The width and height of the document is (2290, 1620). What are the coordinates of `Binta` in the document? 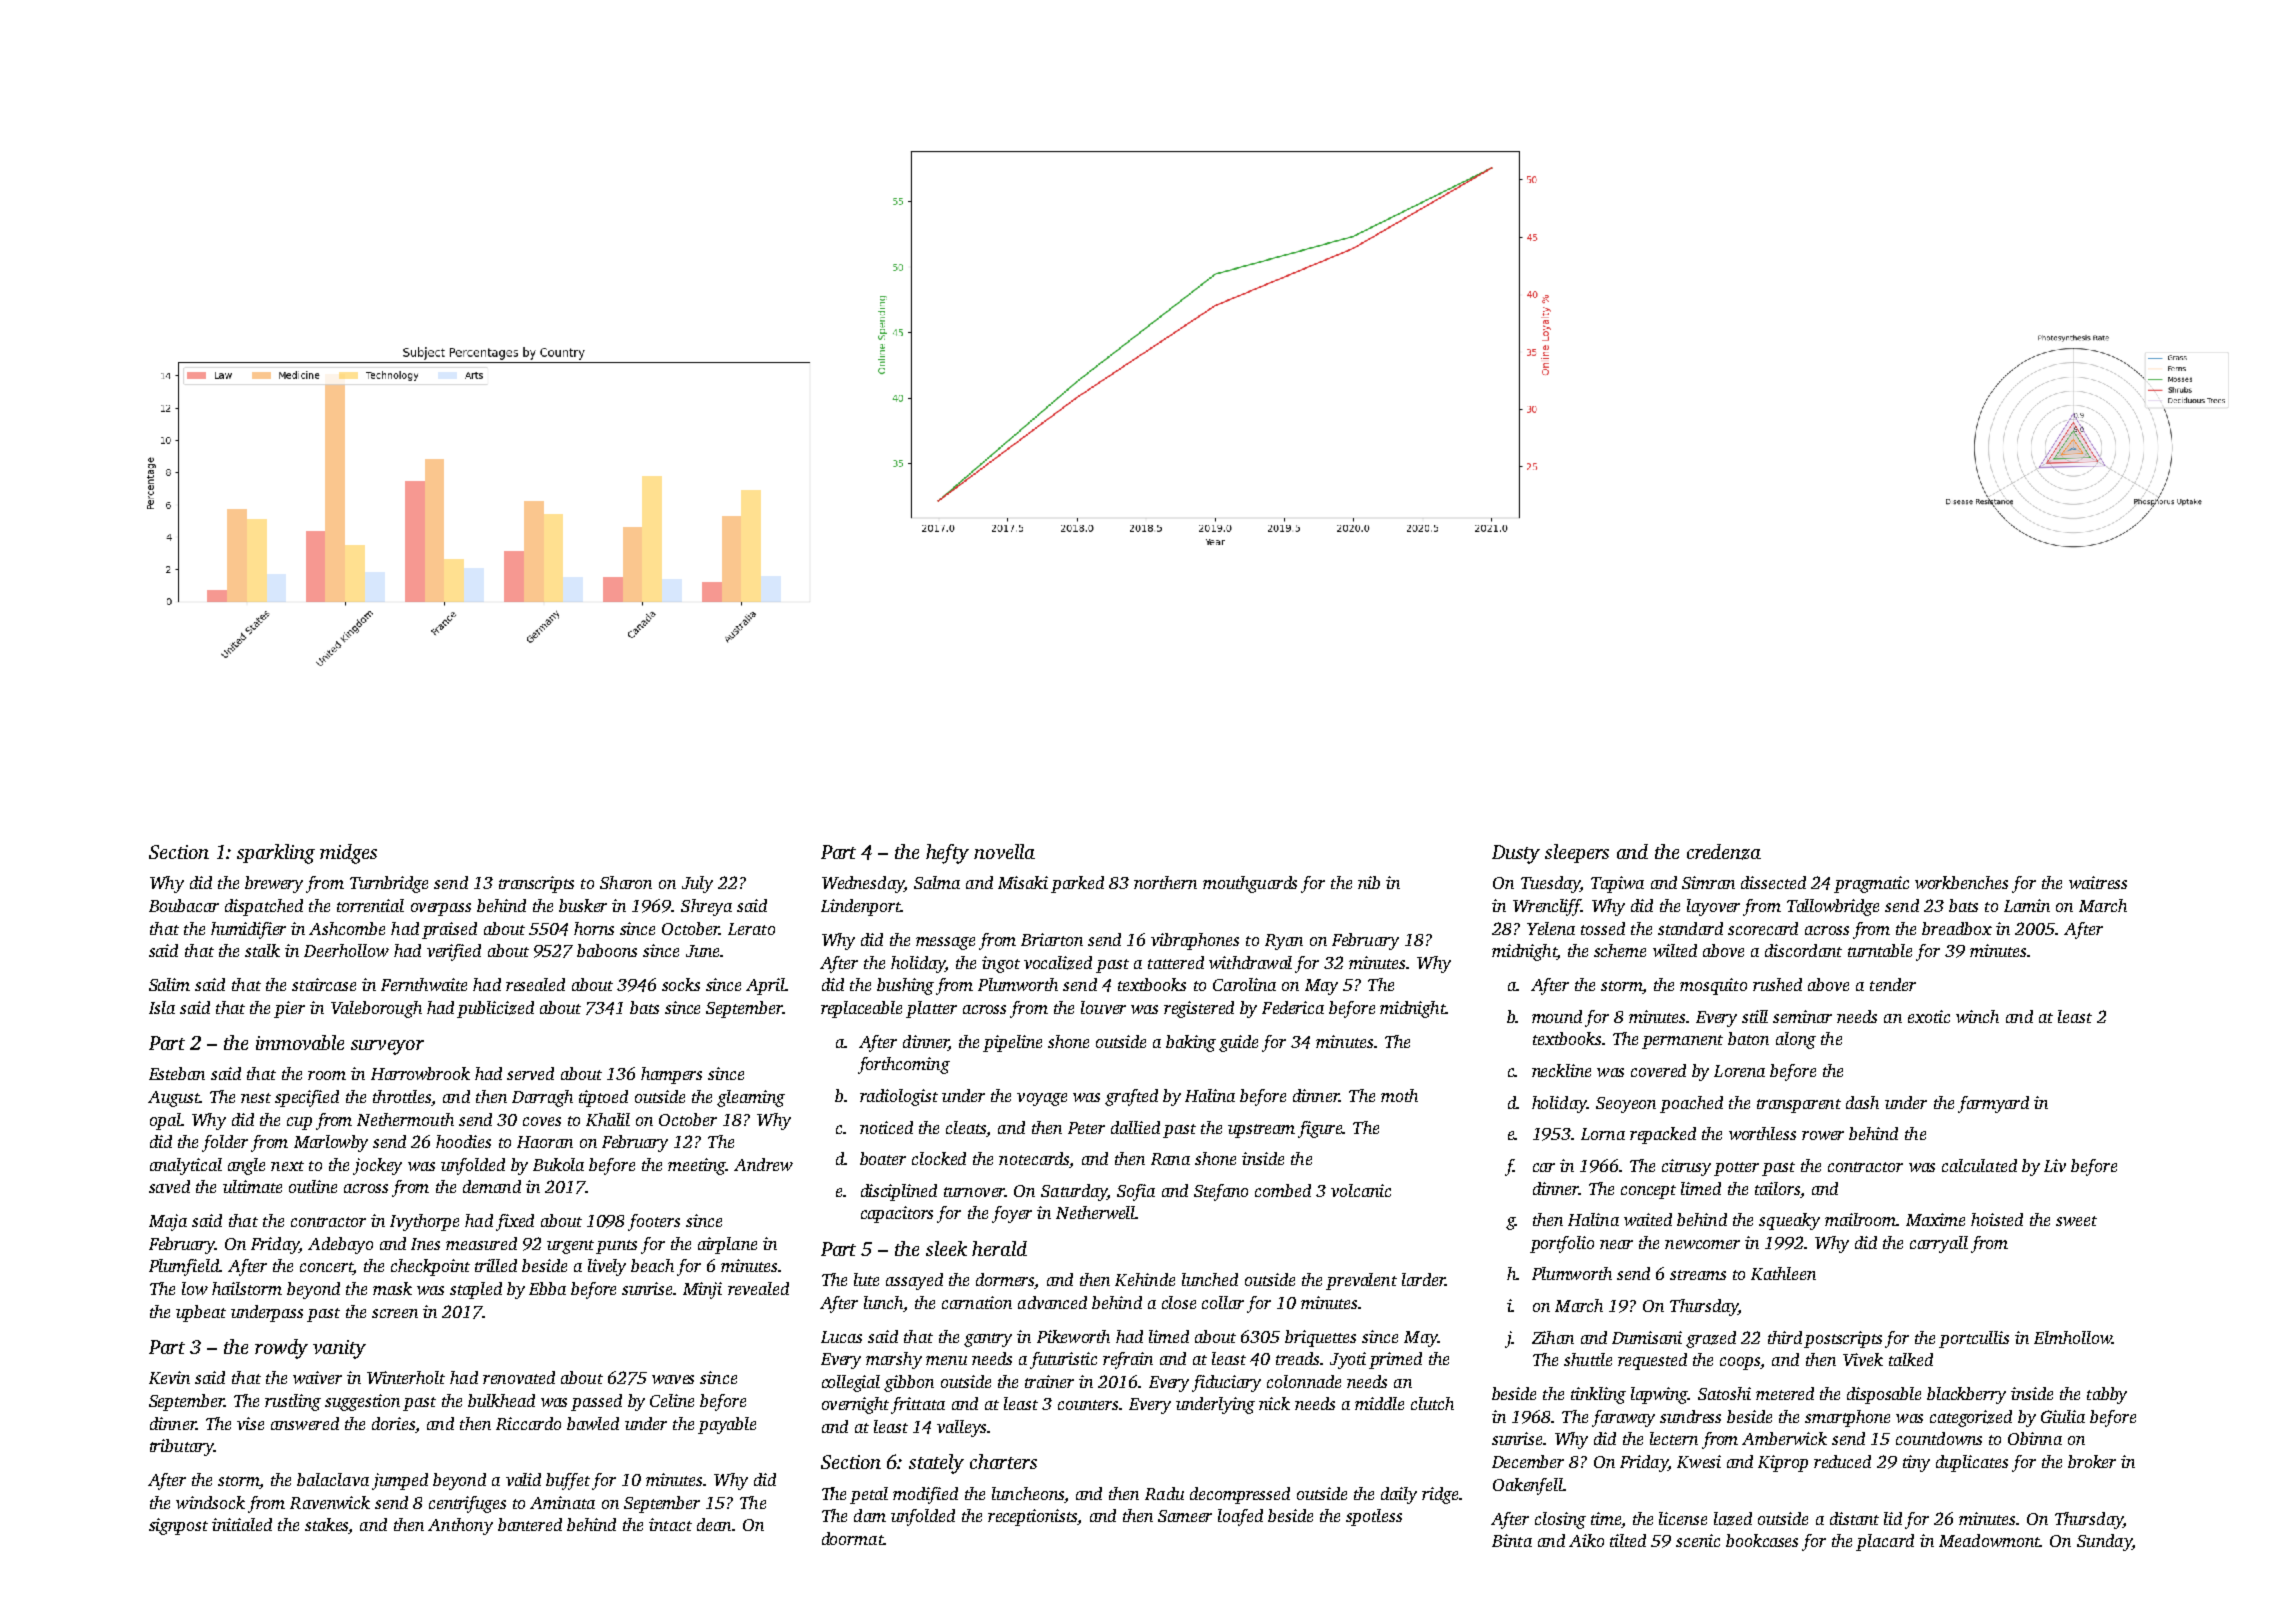 It's located at (1512, 1540).
